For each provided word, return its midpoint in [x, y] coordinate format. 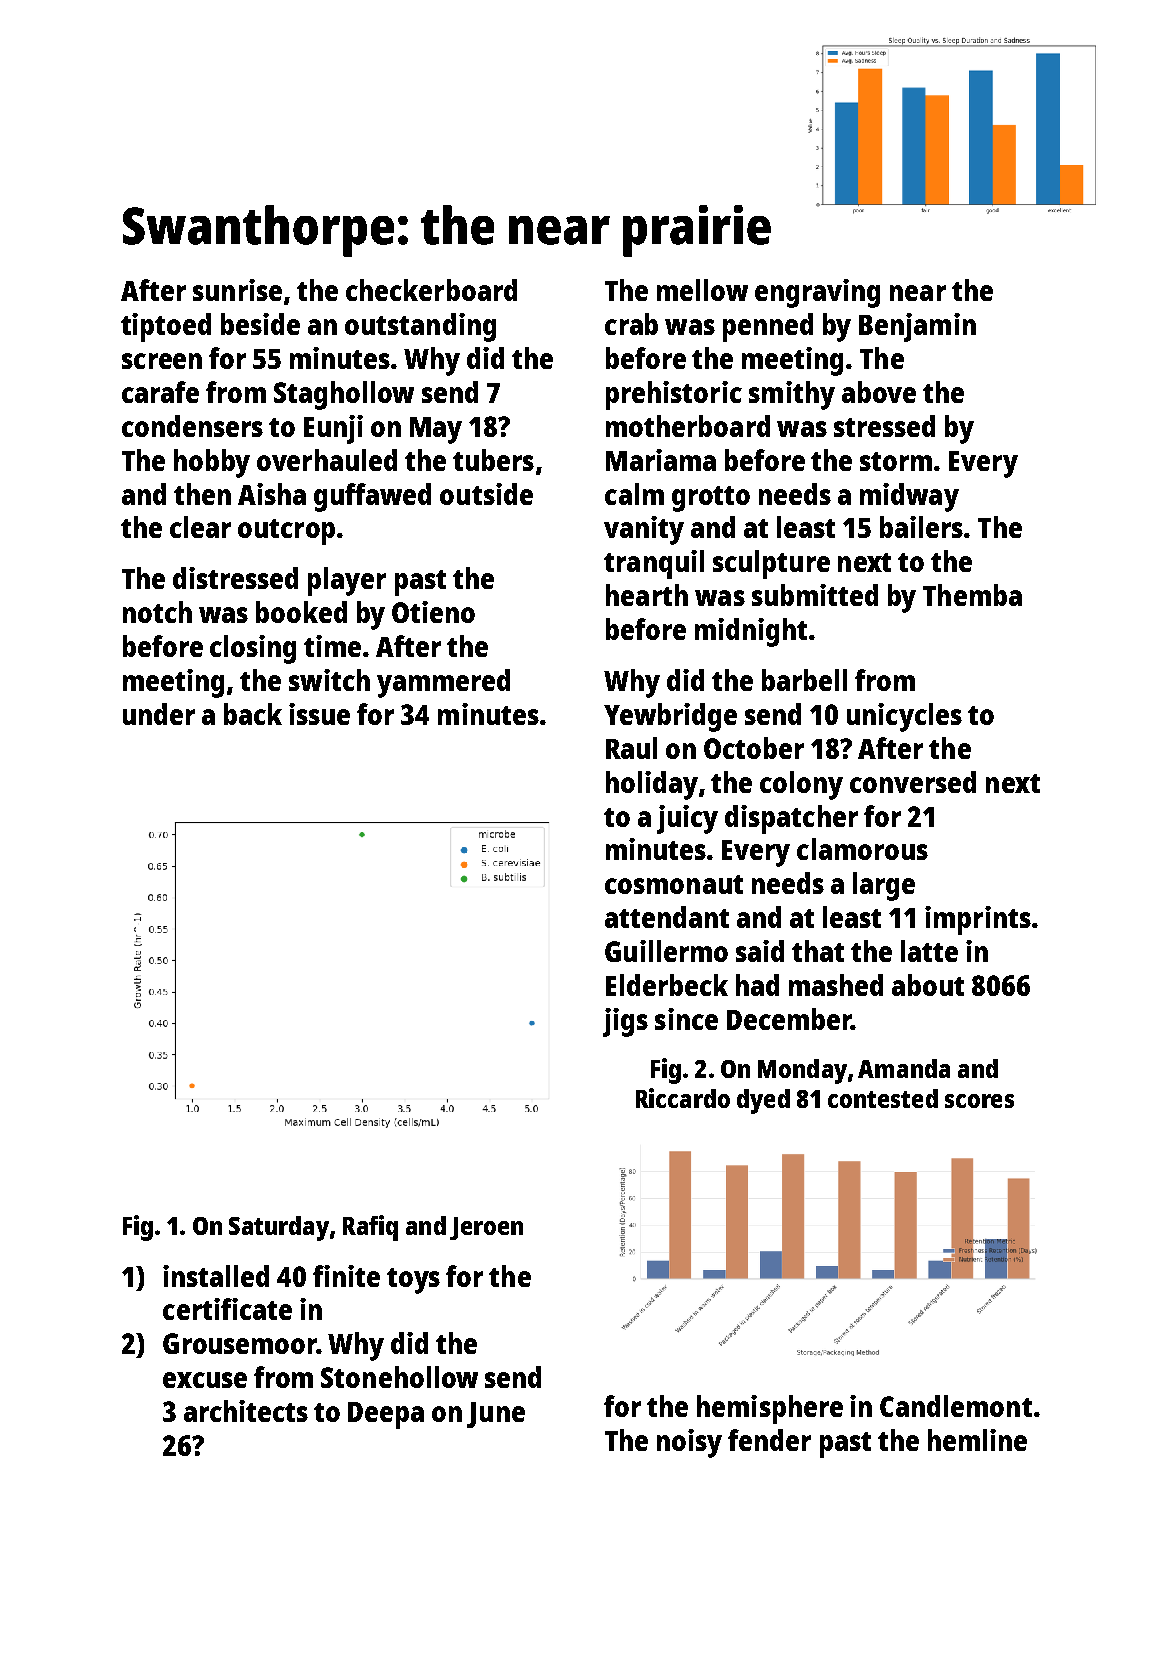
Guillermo [666, 951]
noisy [689, 1443]
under [159, 714]
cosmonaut [674, 884]
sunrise [237, 290]
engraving [817, 293]
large [884, 886]
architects [246, 1411]
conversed [913, 782]
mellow [702, 290]
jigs [625, 1022]
